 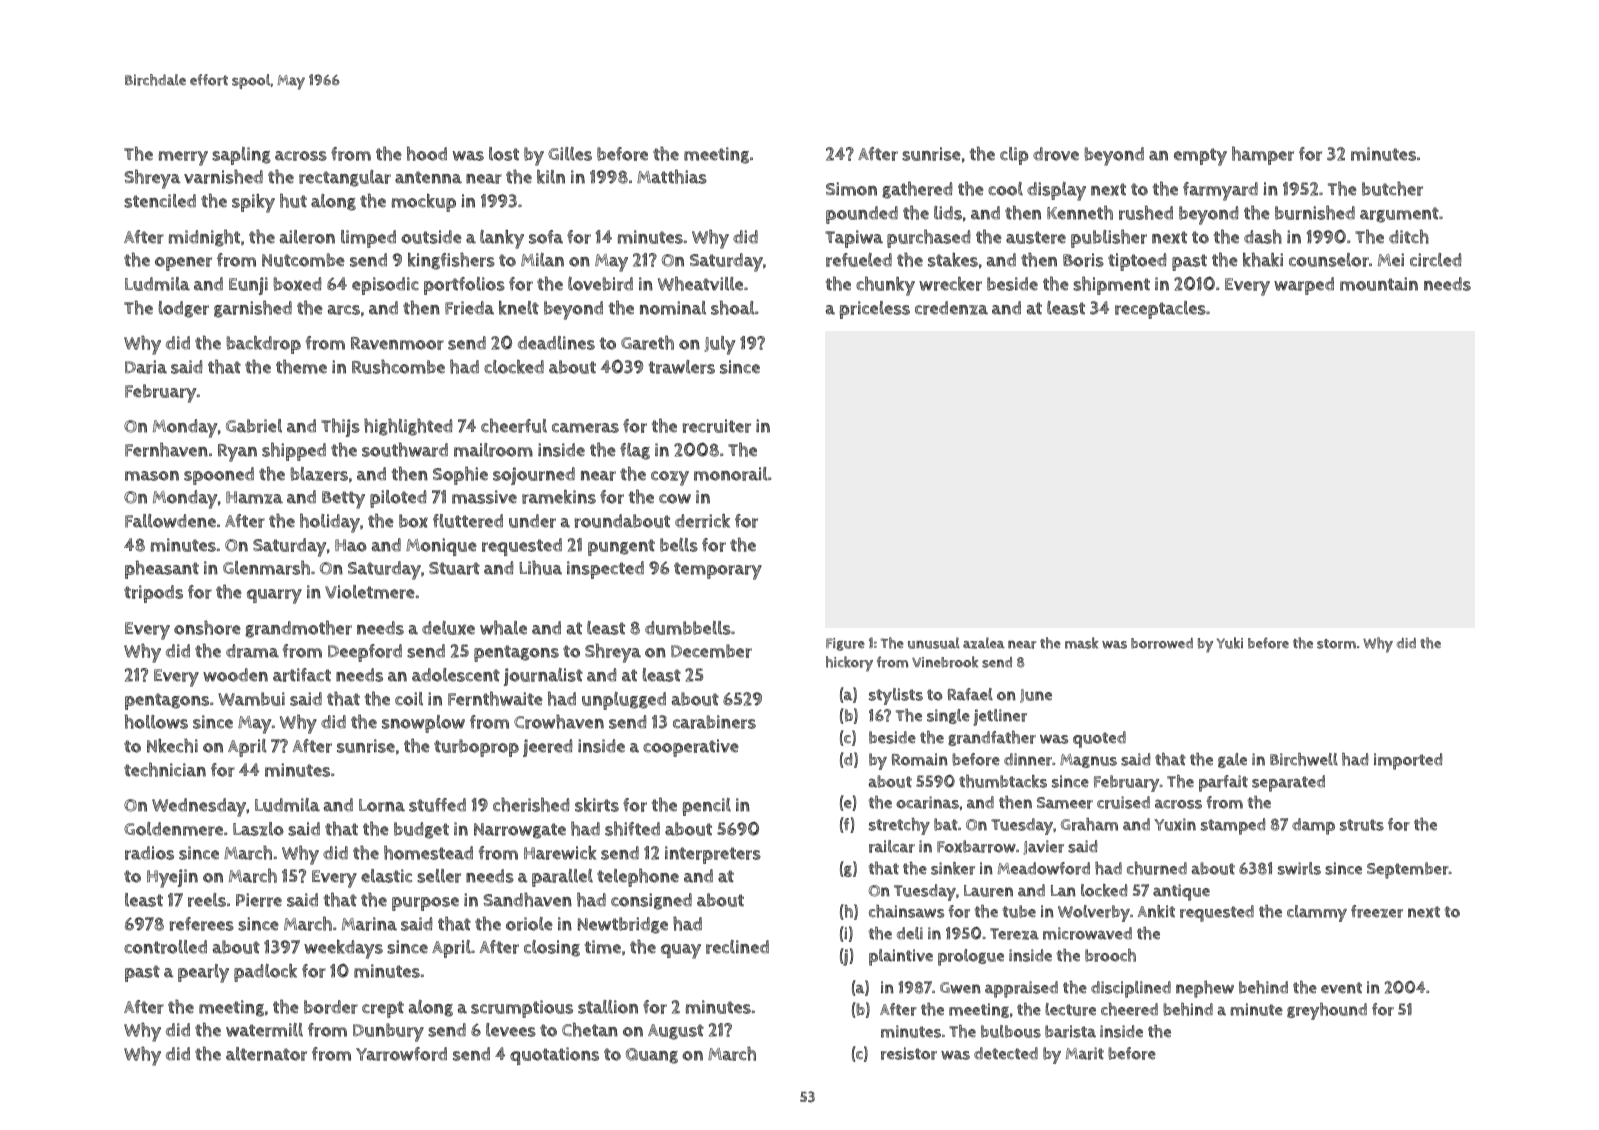 I want to click on Fernhaven, so click(x=166, y=449).
